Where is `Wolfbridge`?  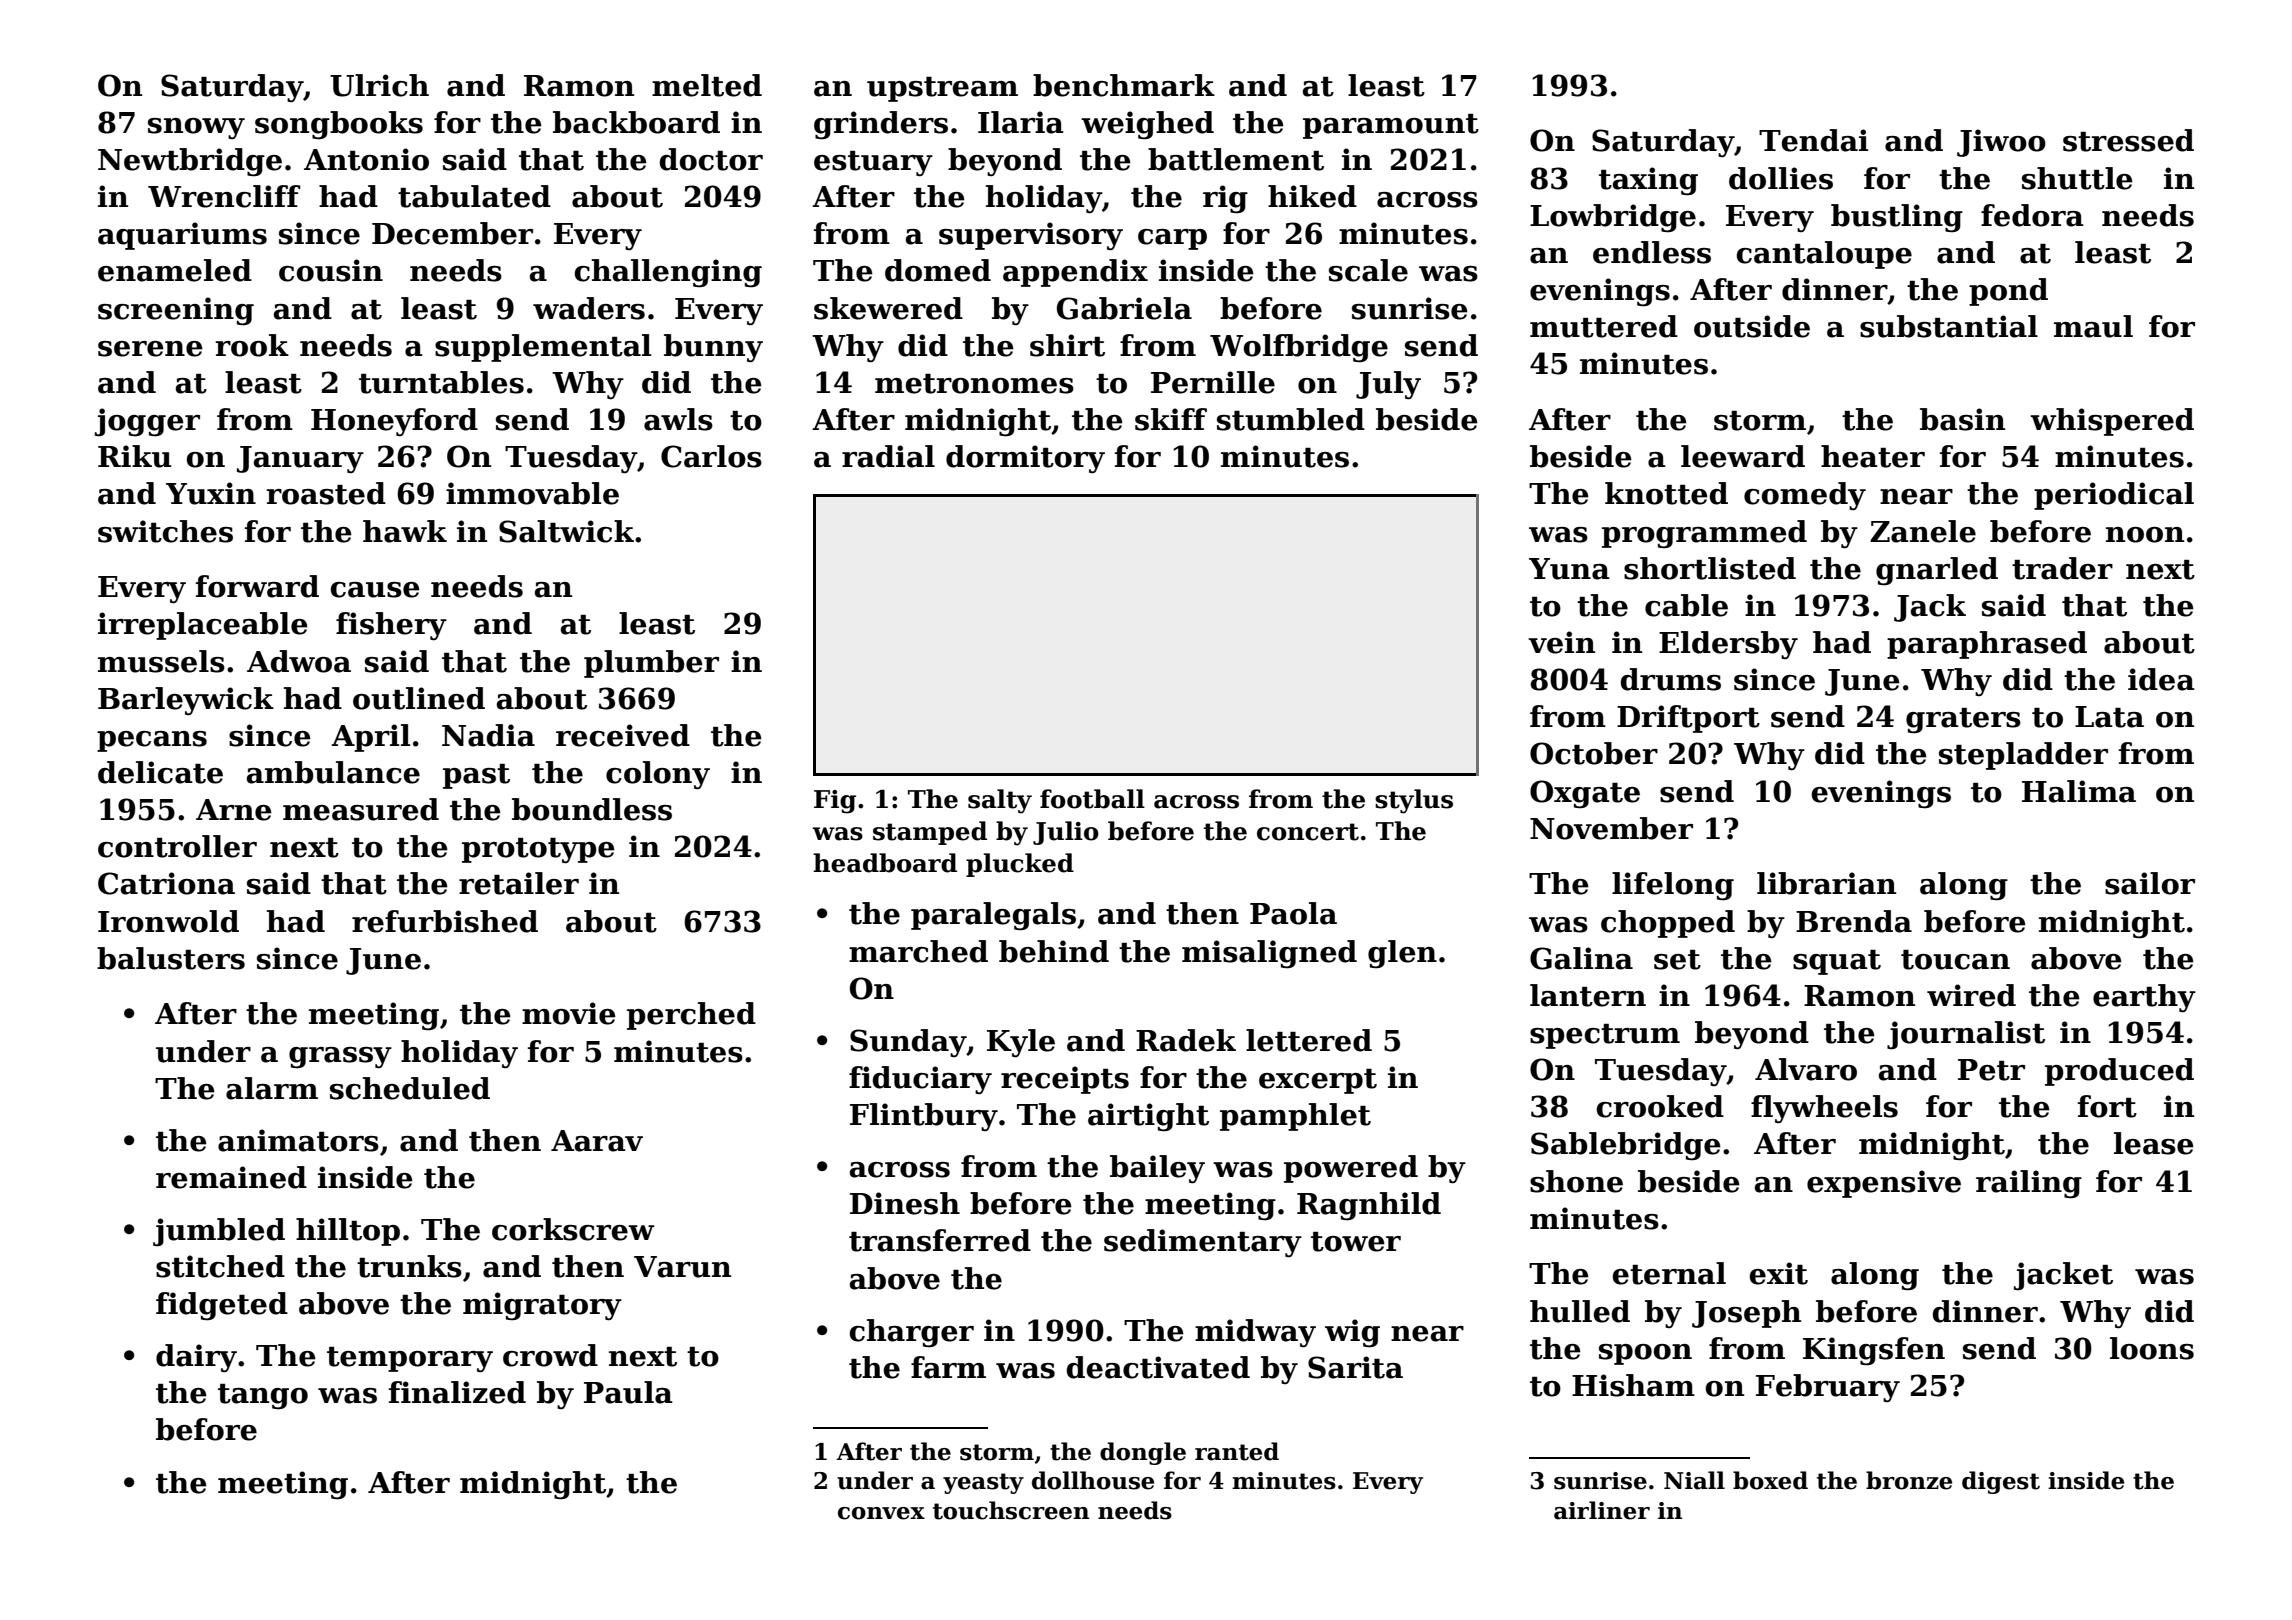
Wolfbridge is located at coordinates (1299, 348).
